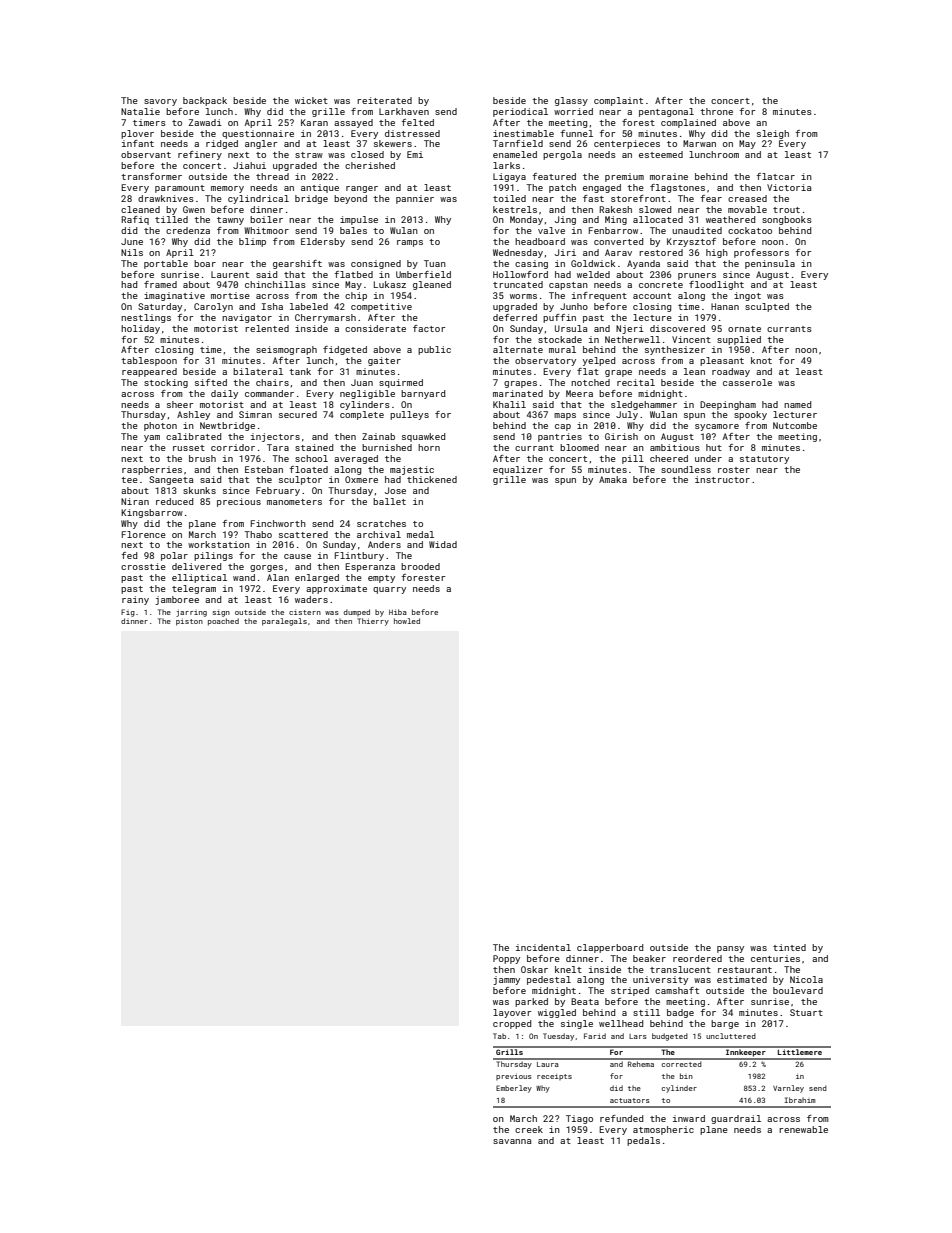  Describe the element at coordinates (166, 264) in the document. I see `portable` at that location.
